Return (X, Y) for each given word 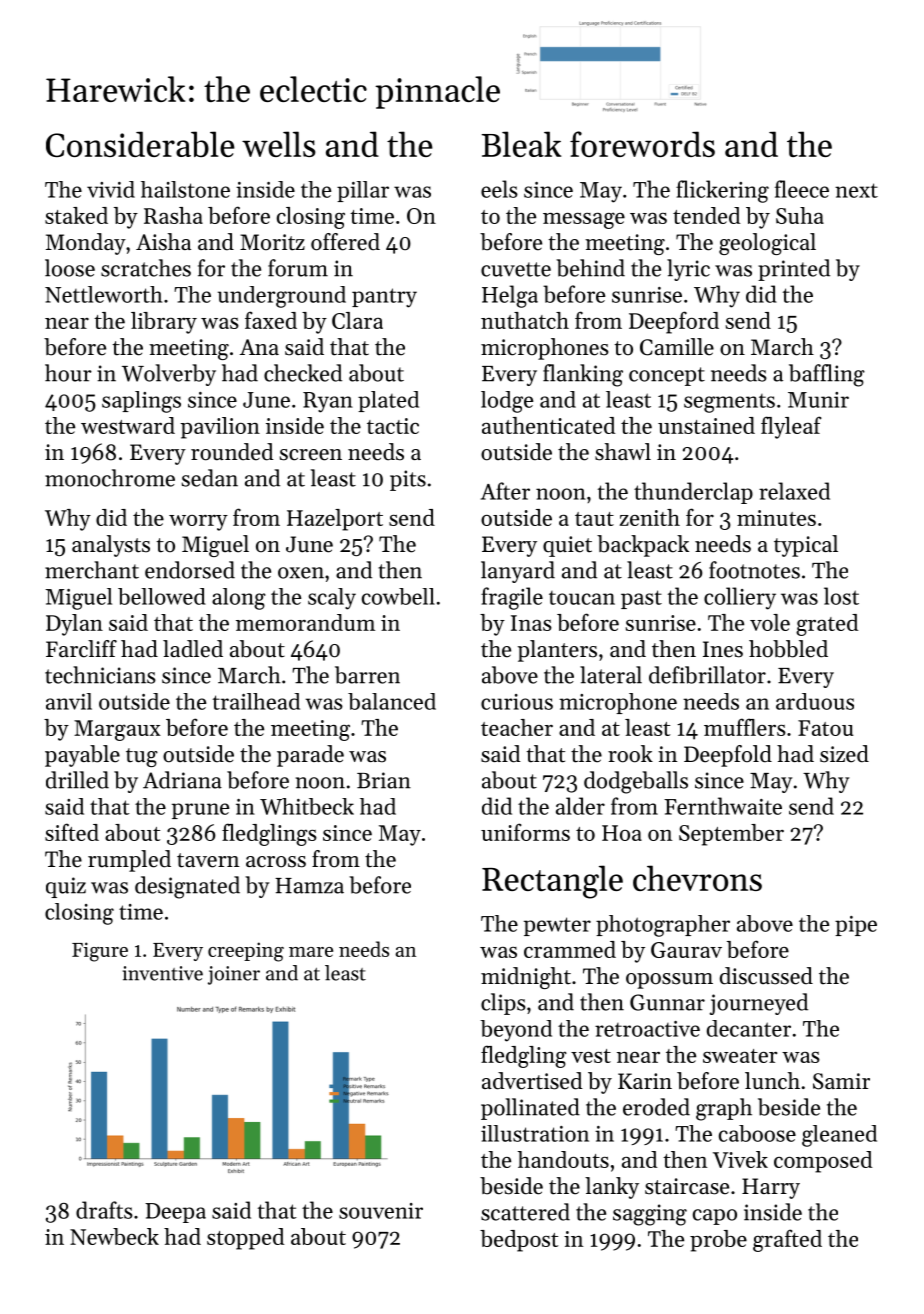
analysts (111, 546)
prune (200, 811)
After (505, 491)
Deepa (175, 1213)
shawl (623, 452)
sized (844, 754)
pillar (363, 191)
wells (279, 144)
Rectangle (552, 882)
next (856, 190)
